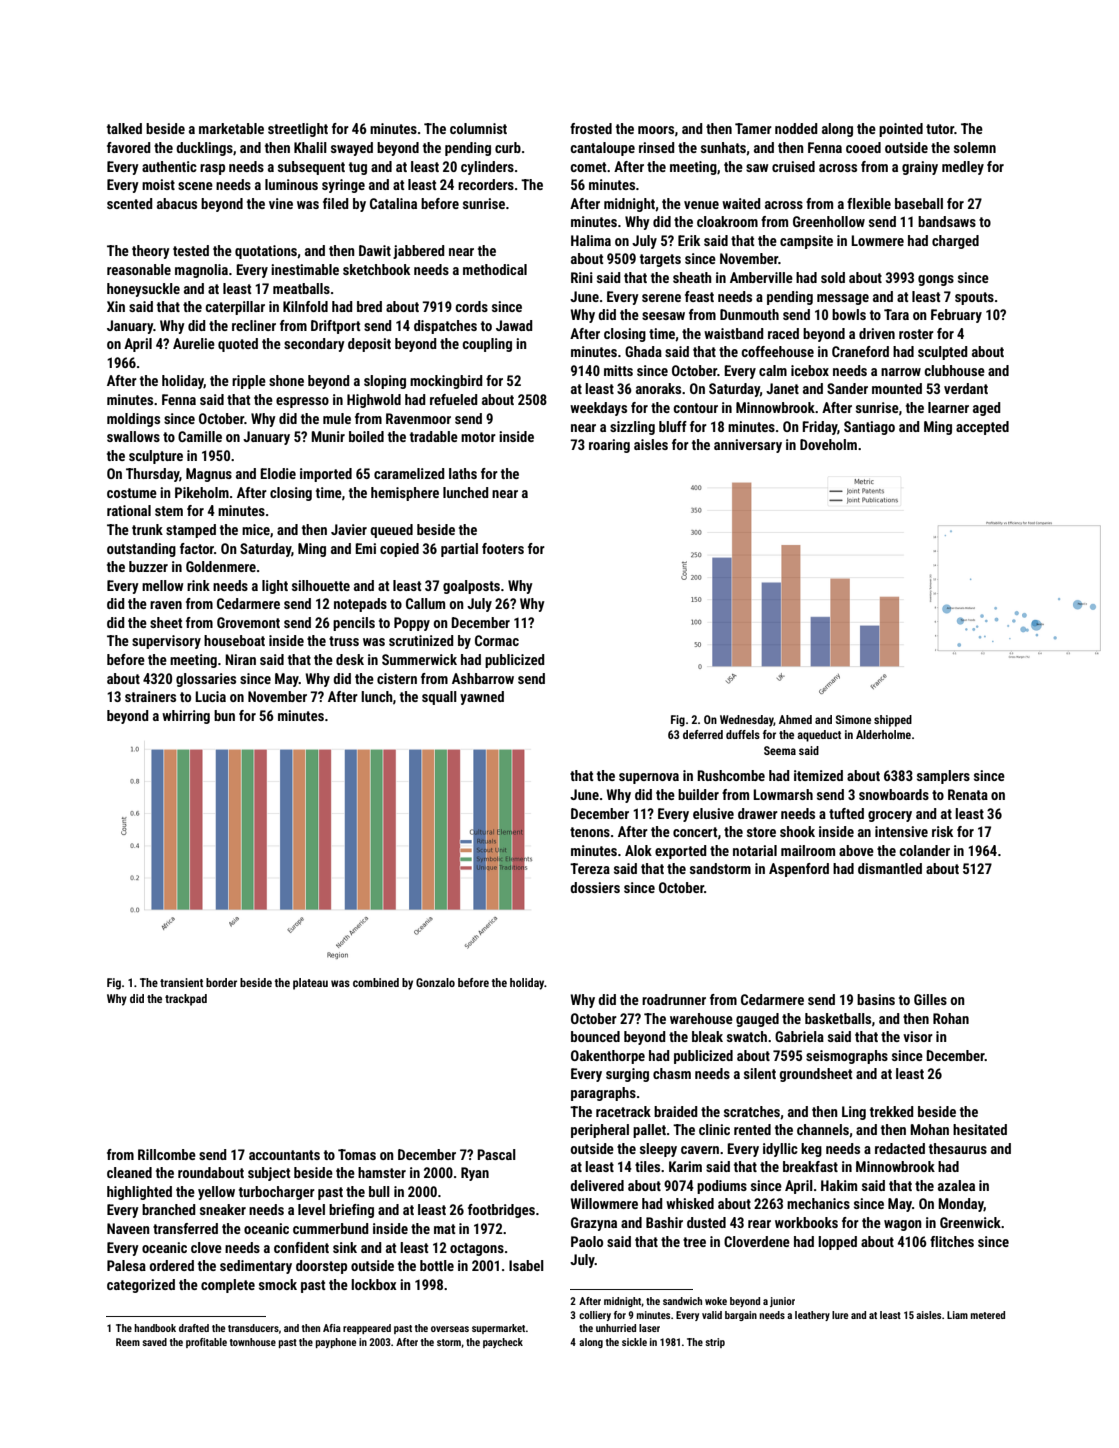 The image size is (1119, 1448). Describe the element at coordinates (595, 887) in the document. I see `dossiers` at that location.
